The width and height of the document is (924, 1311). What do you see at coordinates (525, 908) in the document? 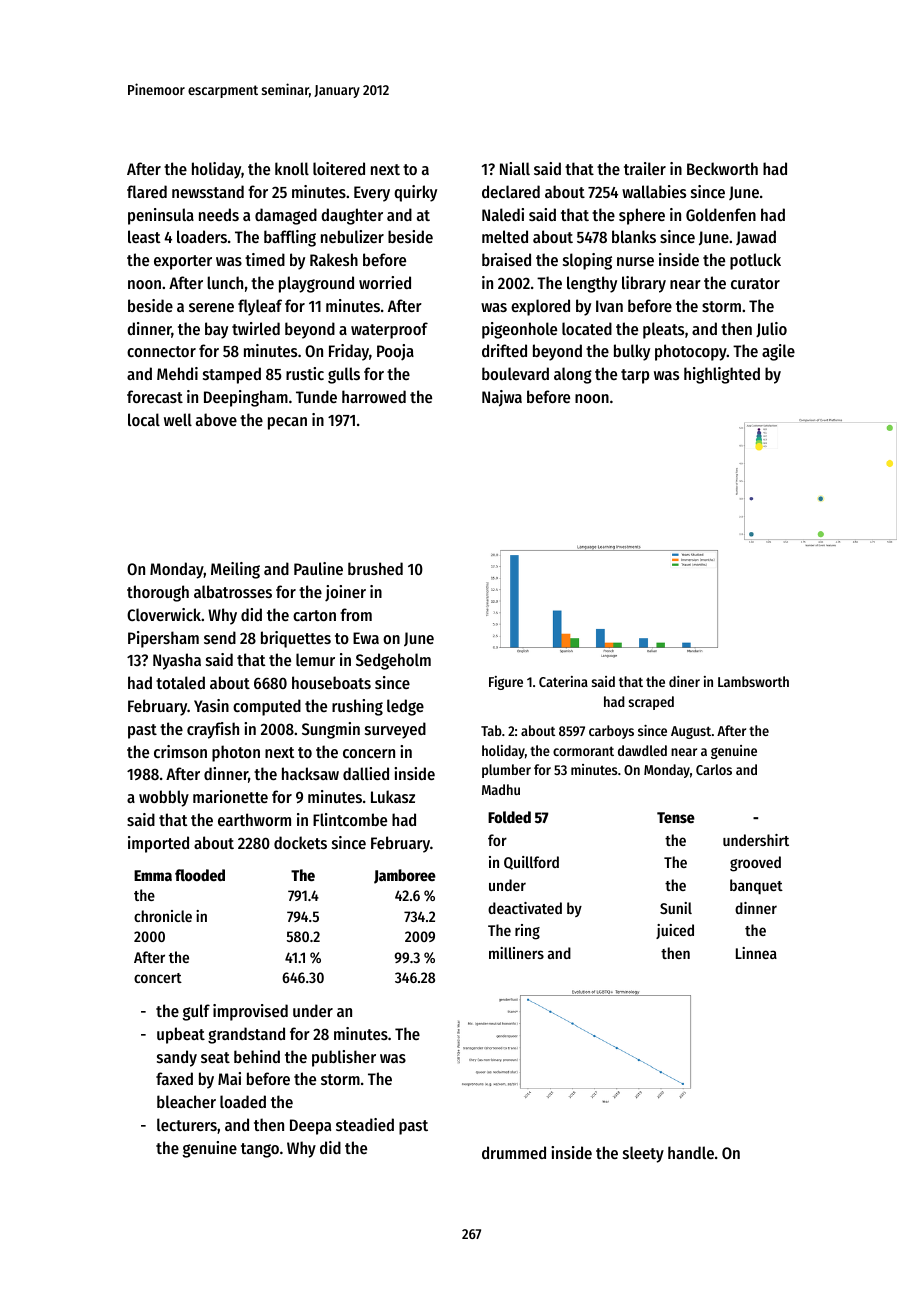
I see `deactivated` at bounding box center [525, 908].
